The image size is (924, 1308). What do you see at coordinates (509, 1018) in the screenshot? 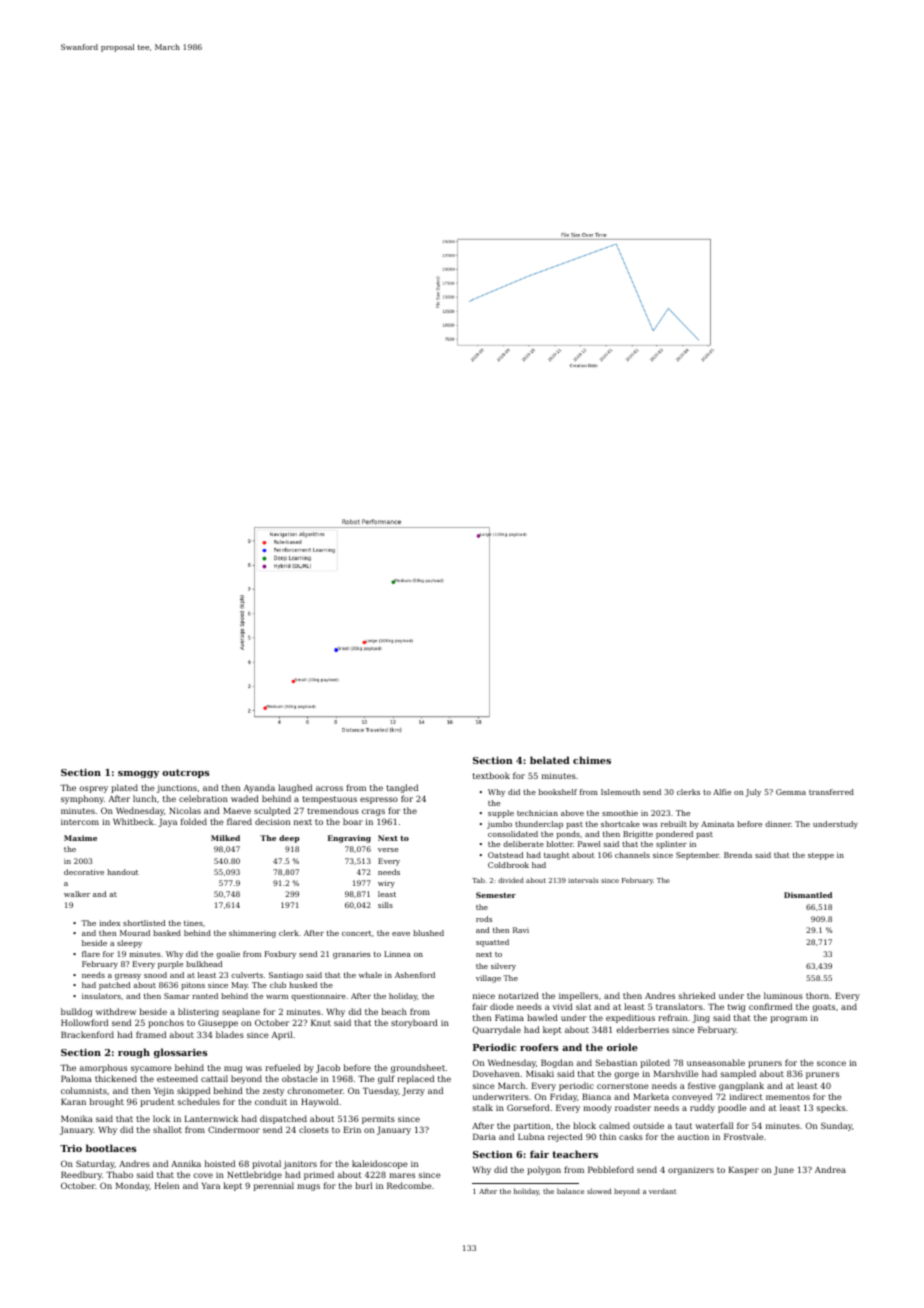
I see `Fatima` at bounding box center [509, 1018].
